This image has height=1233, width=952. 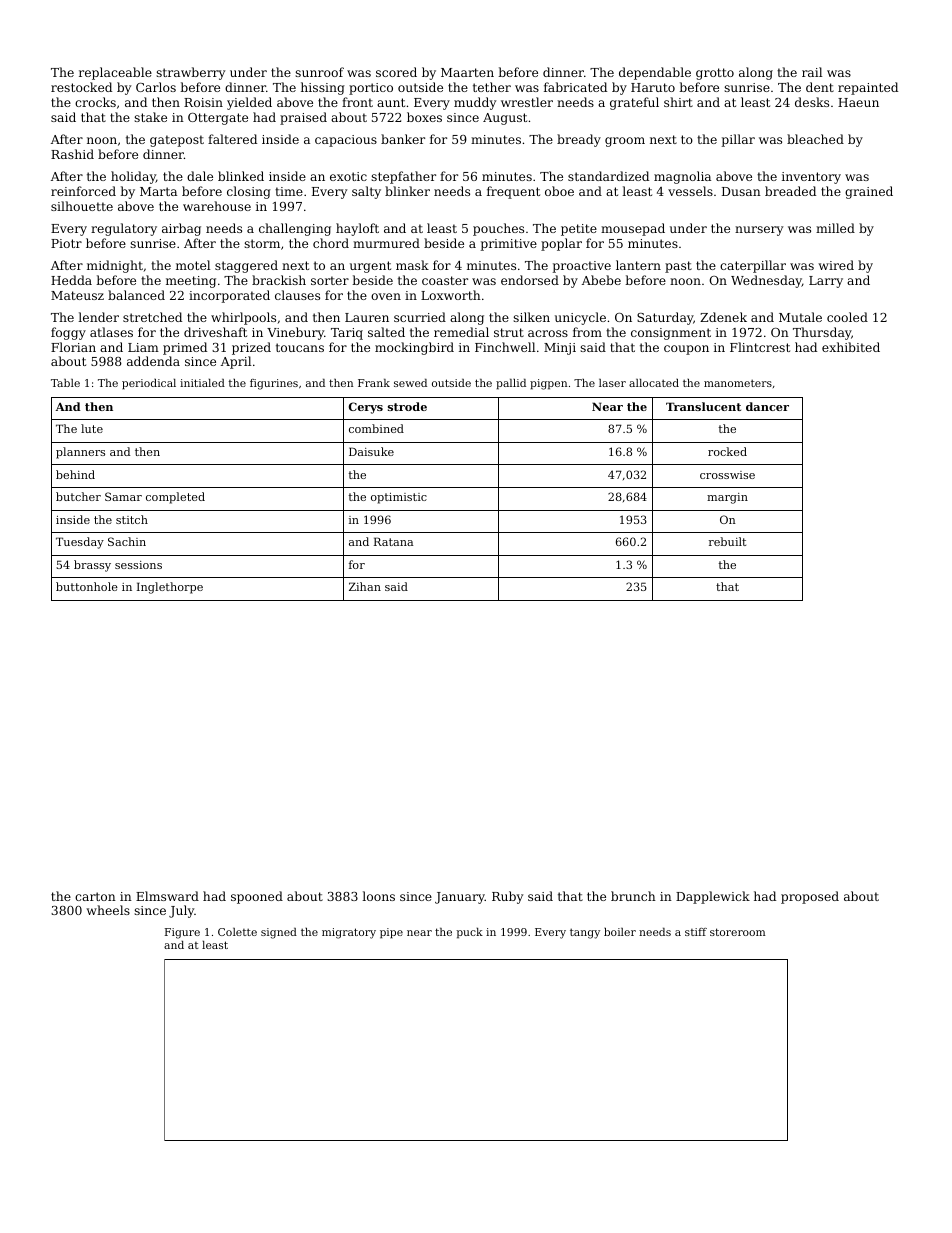 What do you see at coordinates (727, 541) in the image?
I see `rebuilt` at bounding box center [727, 541].
